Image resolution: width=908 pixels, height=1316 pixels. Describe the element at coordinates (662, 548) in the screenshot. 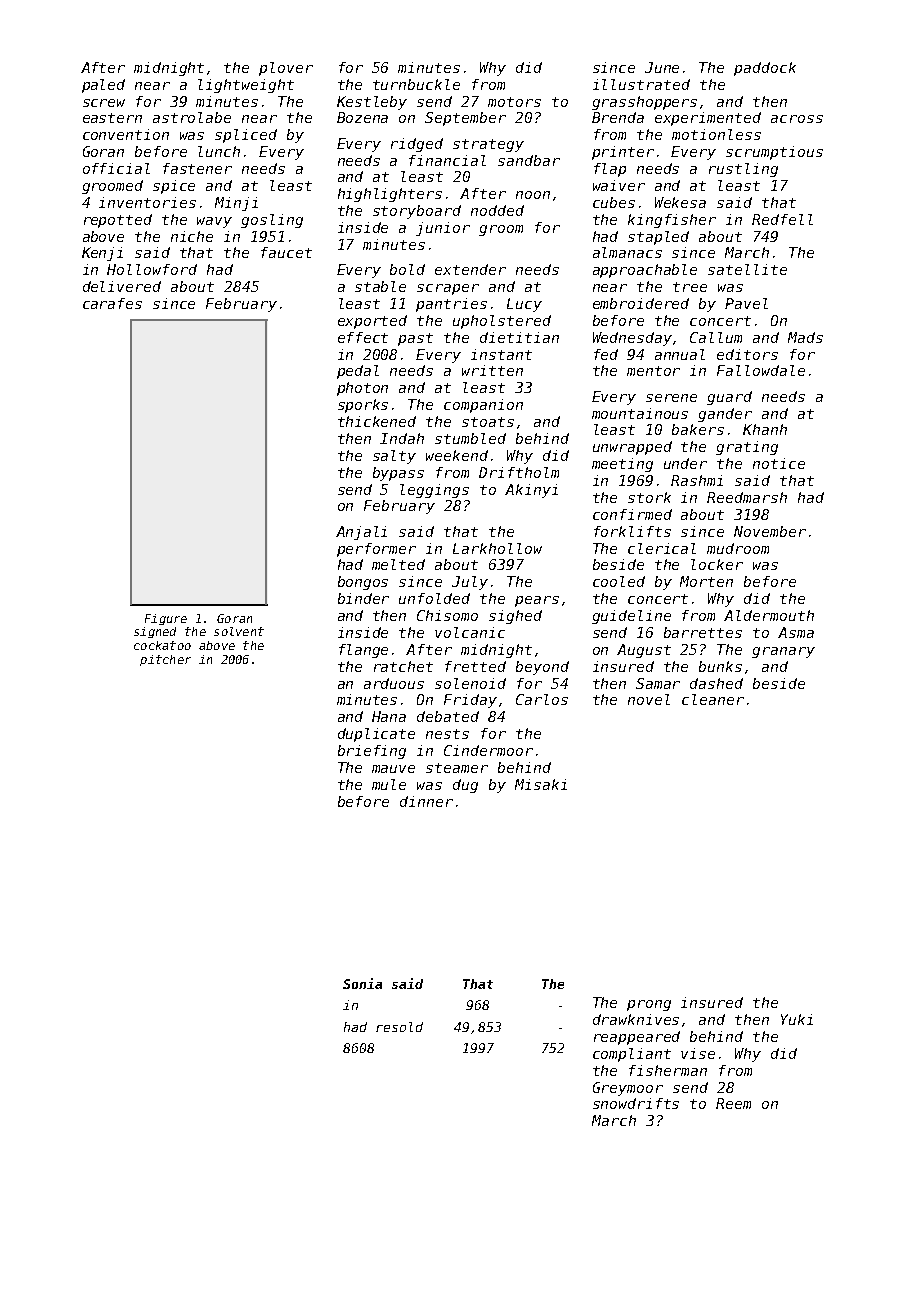

I see `clerical` at that location.
